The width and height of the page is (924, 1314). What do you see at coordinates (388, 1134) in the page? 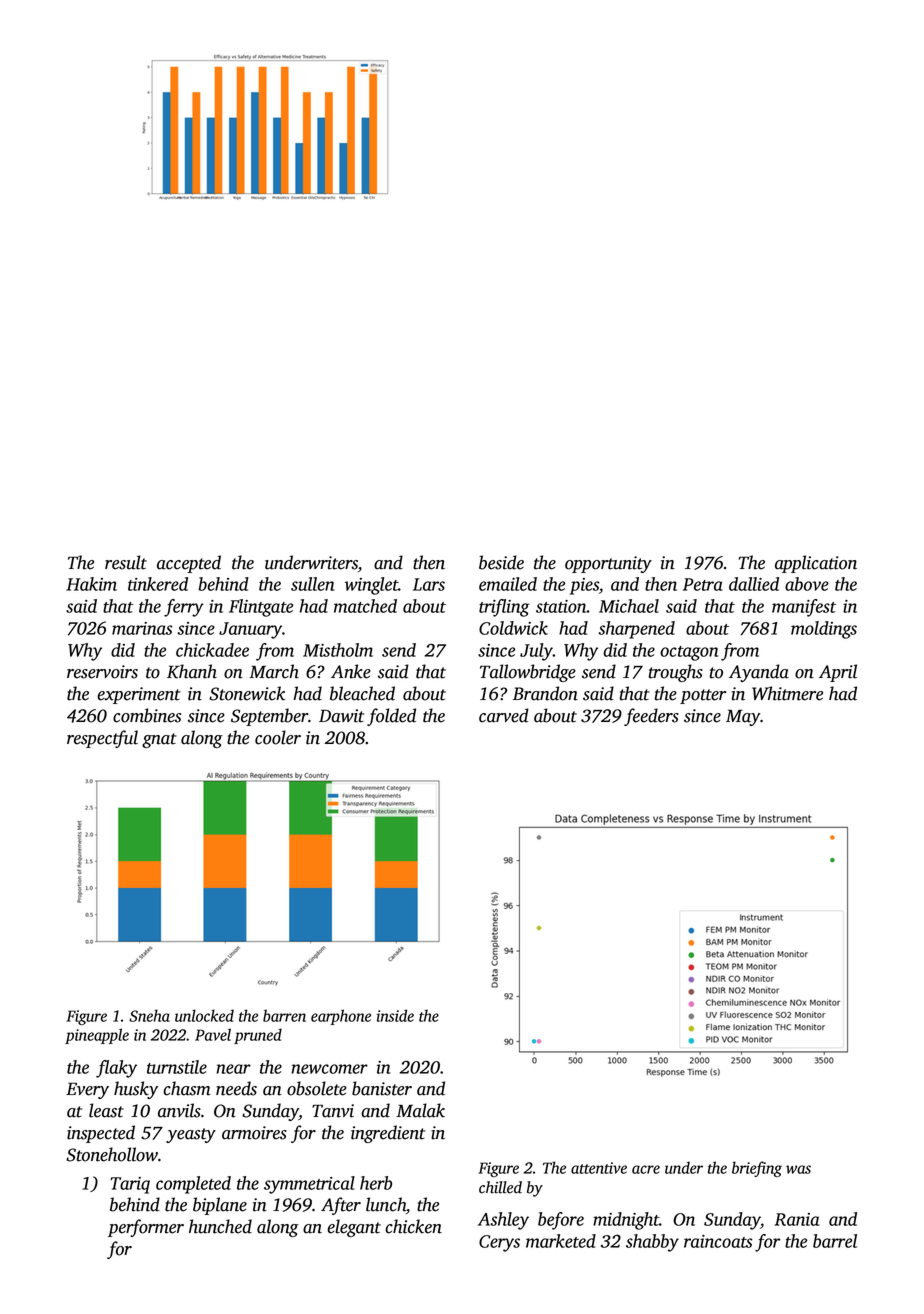
I see `ingredient` at bounding box center [388, 1134].
